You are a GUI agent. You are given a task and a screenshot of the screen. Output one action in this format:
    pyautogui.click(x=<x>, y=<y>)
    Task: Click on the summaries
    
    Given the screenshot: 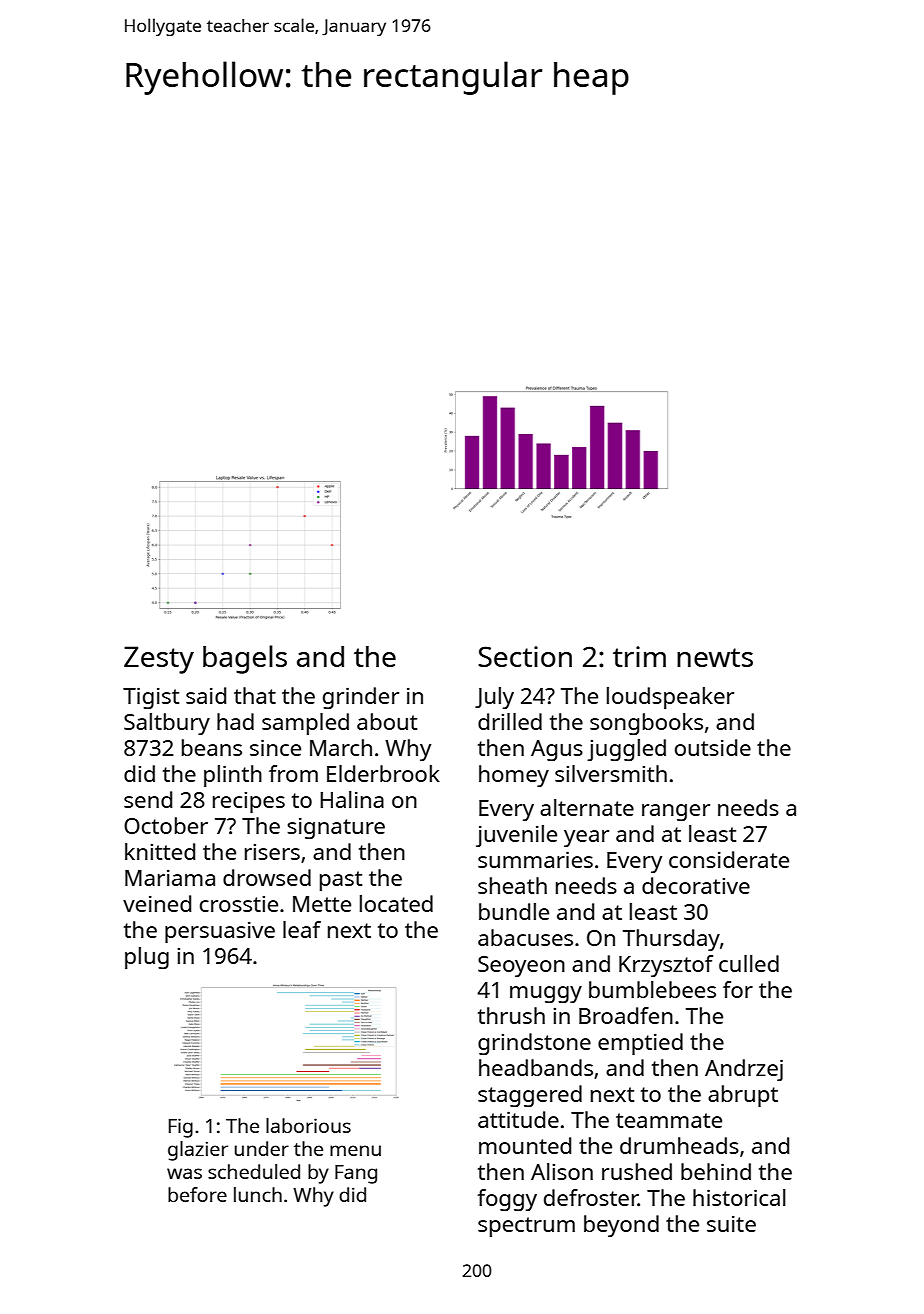 What is the action you would take?
    pyautogui.click(x=535, y=859)
